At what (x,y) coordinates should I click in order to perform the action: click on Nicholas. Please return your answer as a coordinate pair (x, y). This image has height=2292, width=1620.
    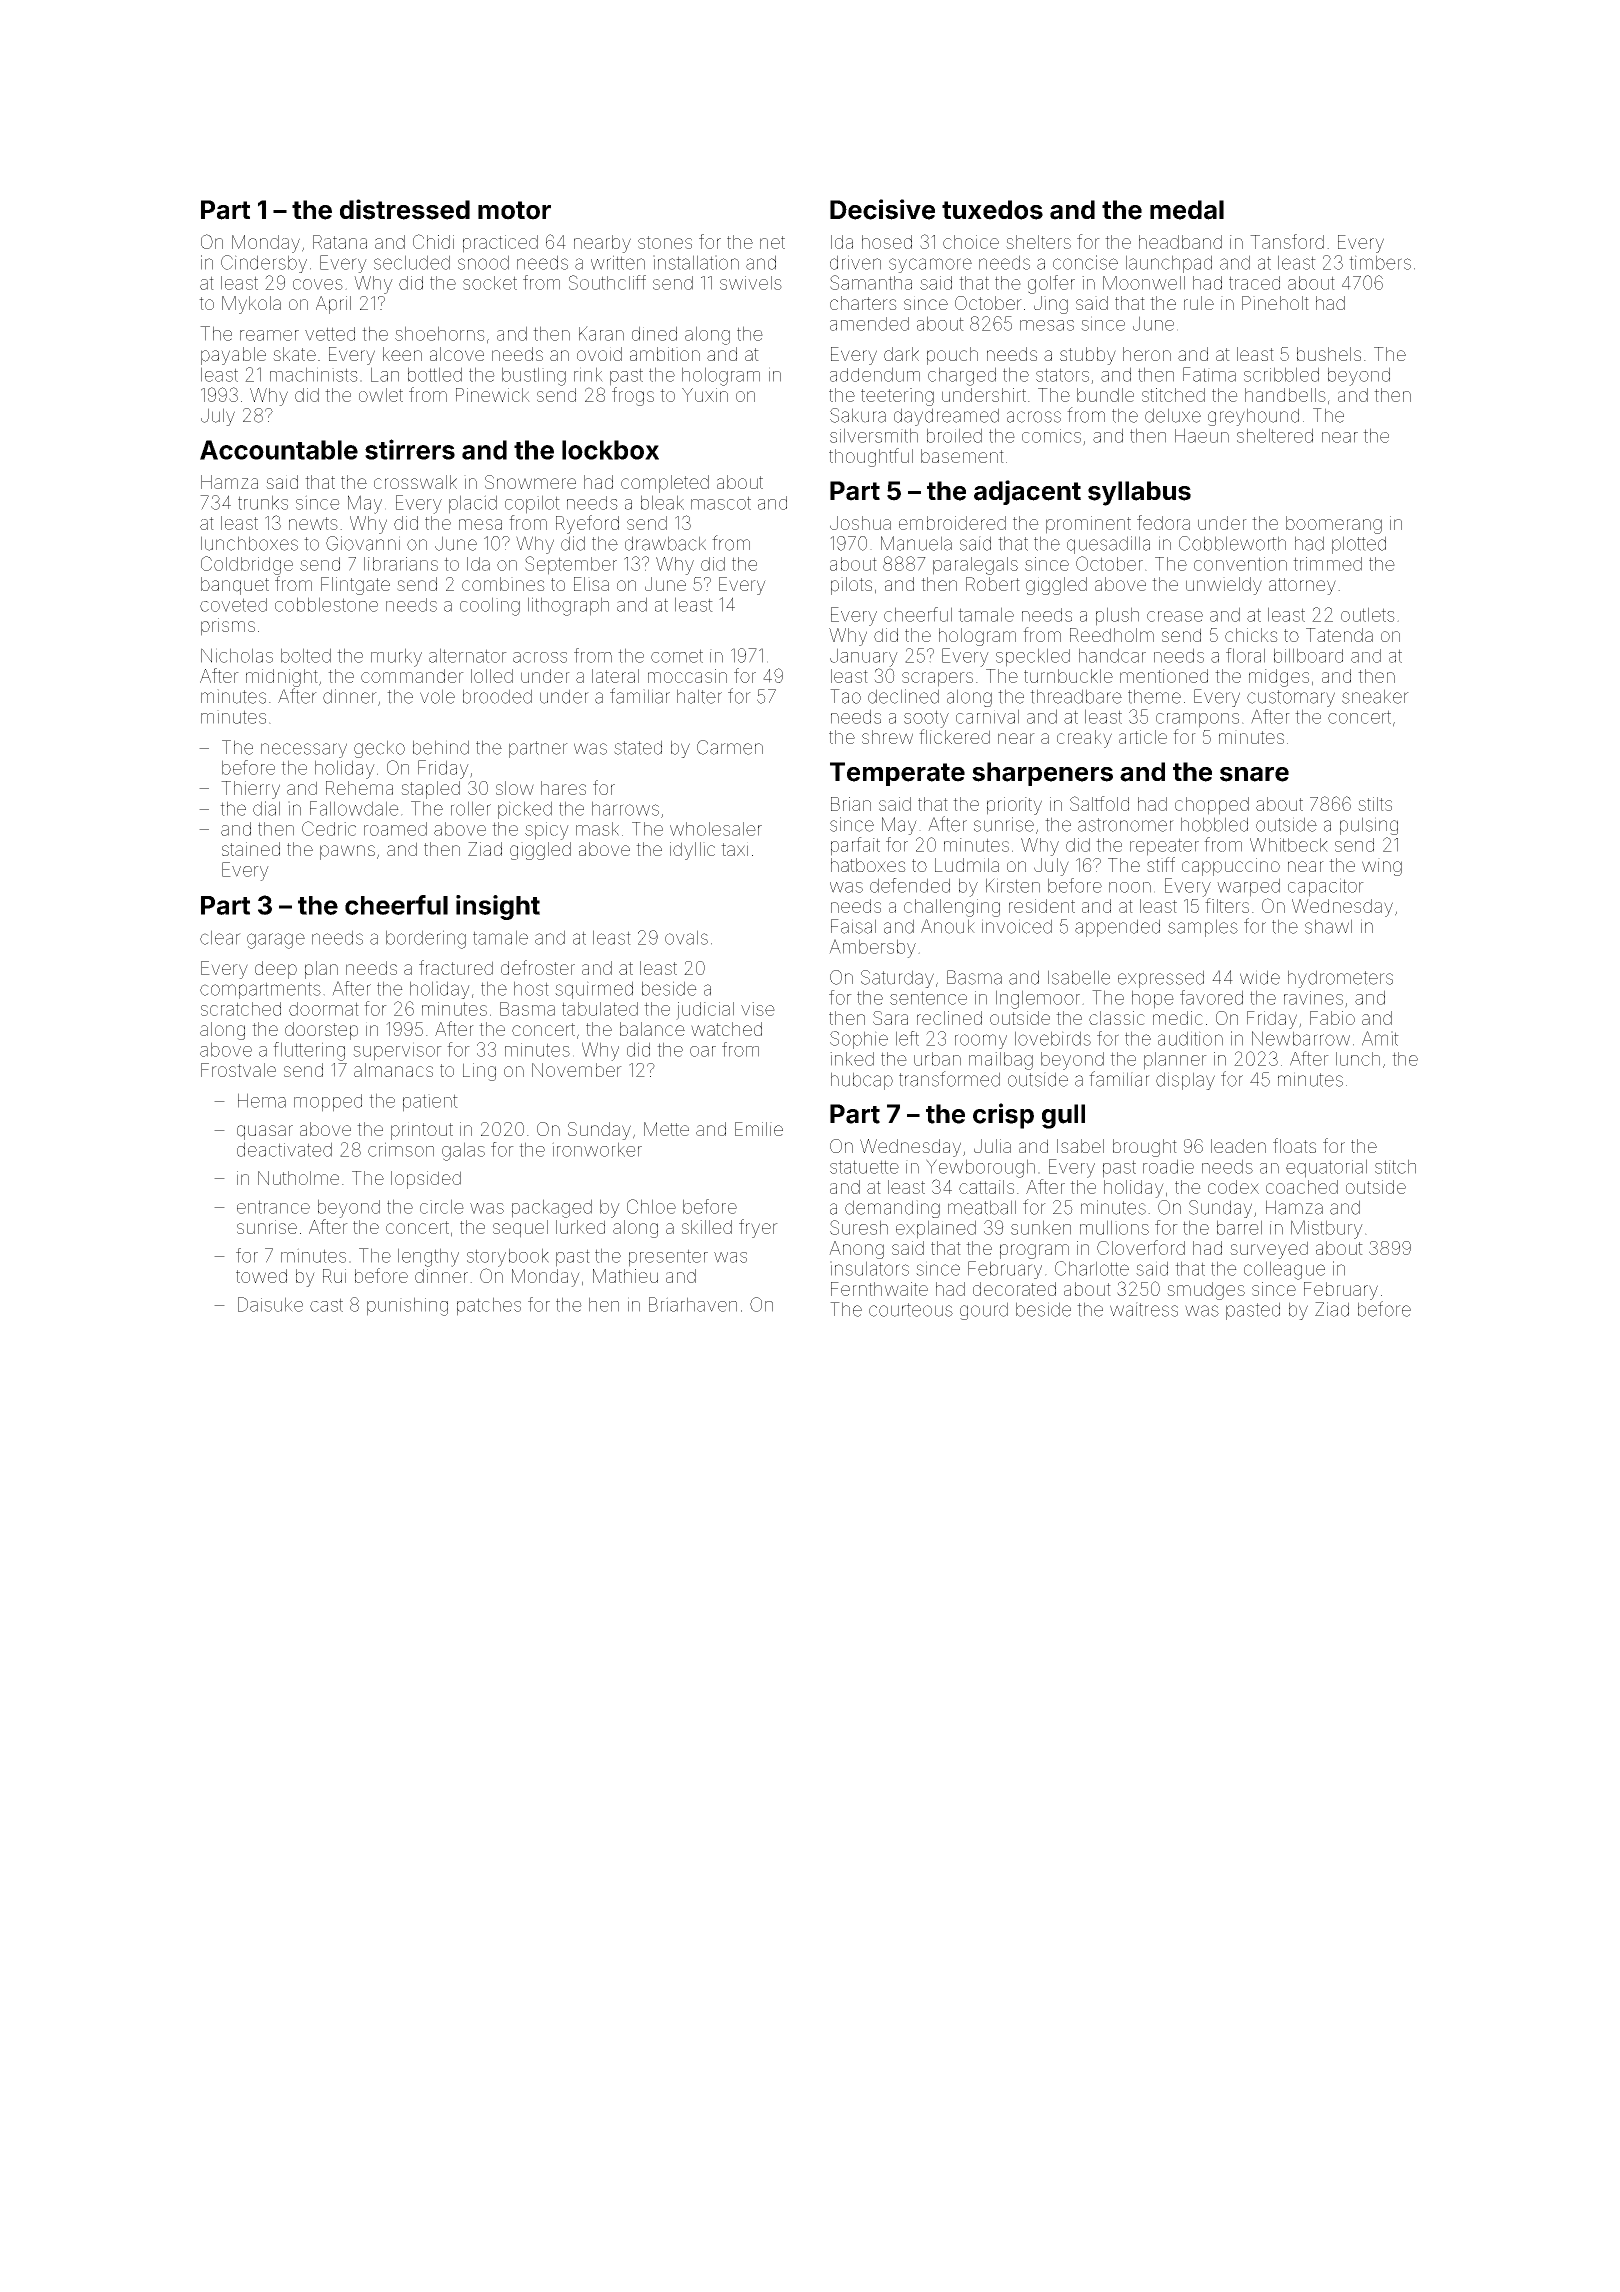
    Looking at the image, I should click on (237, 655).
